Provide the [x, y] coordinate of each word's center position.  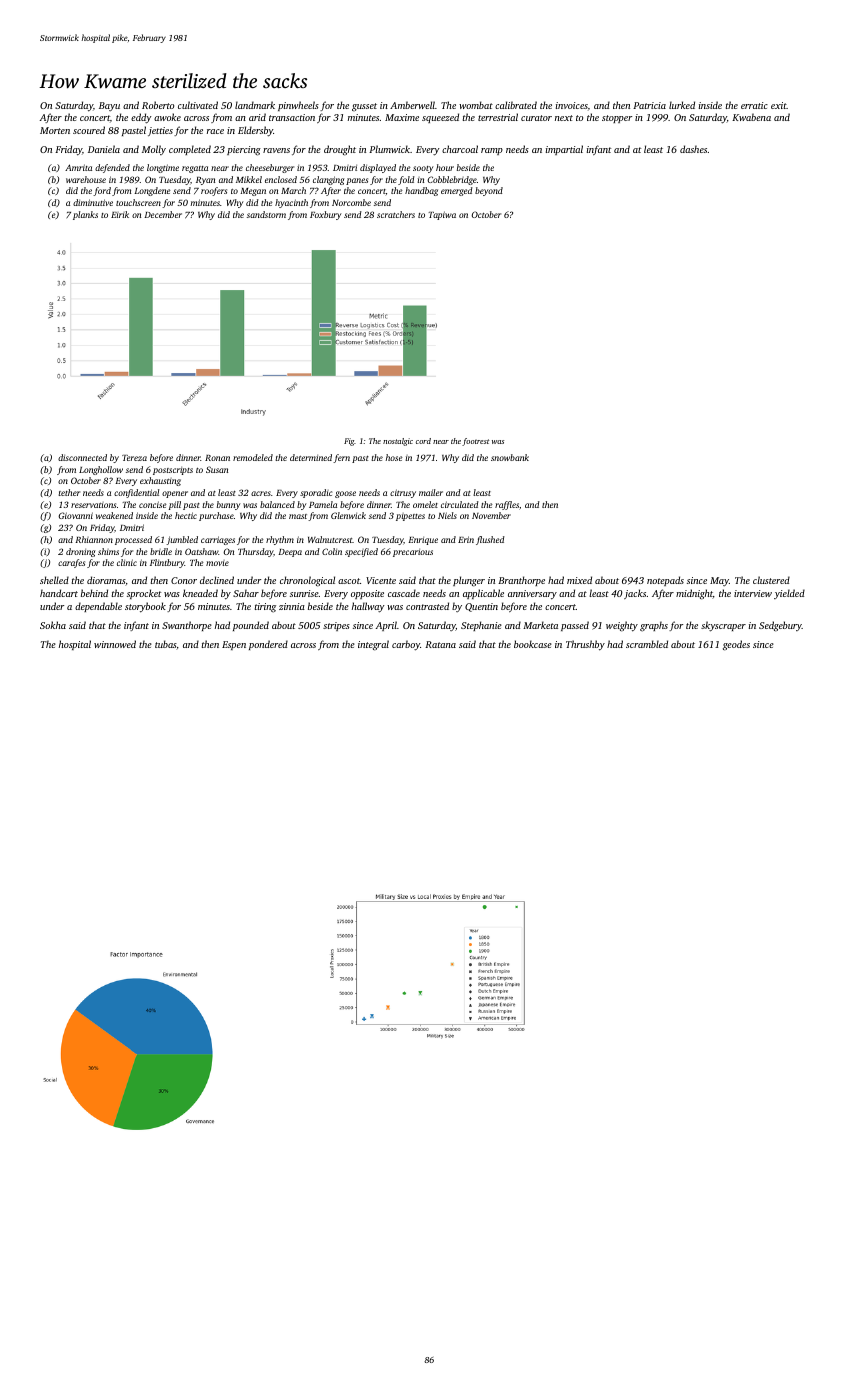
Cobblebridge [452, 180]
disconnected [82, 457]
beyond [489, 191]
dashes [693, 149]
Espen [234, 645]
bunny [228, 505]
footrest [475, 442]
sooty [423, 169]
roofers [214, 191]
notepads [665, 581]
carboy [406, 645]
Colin [332, 551]
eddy [141, 118]
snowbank [510, 457]
